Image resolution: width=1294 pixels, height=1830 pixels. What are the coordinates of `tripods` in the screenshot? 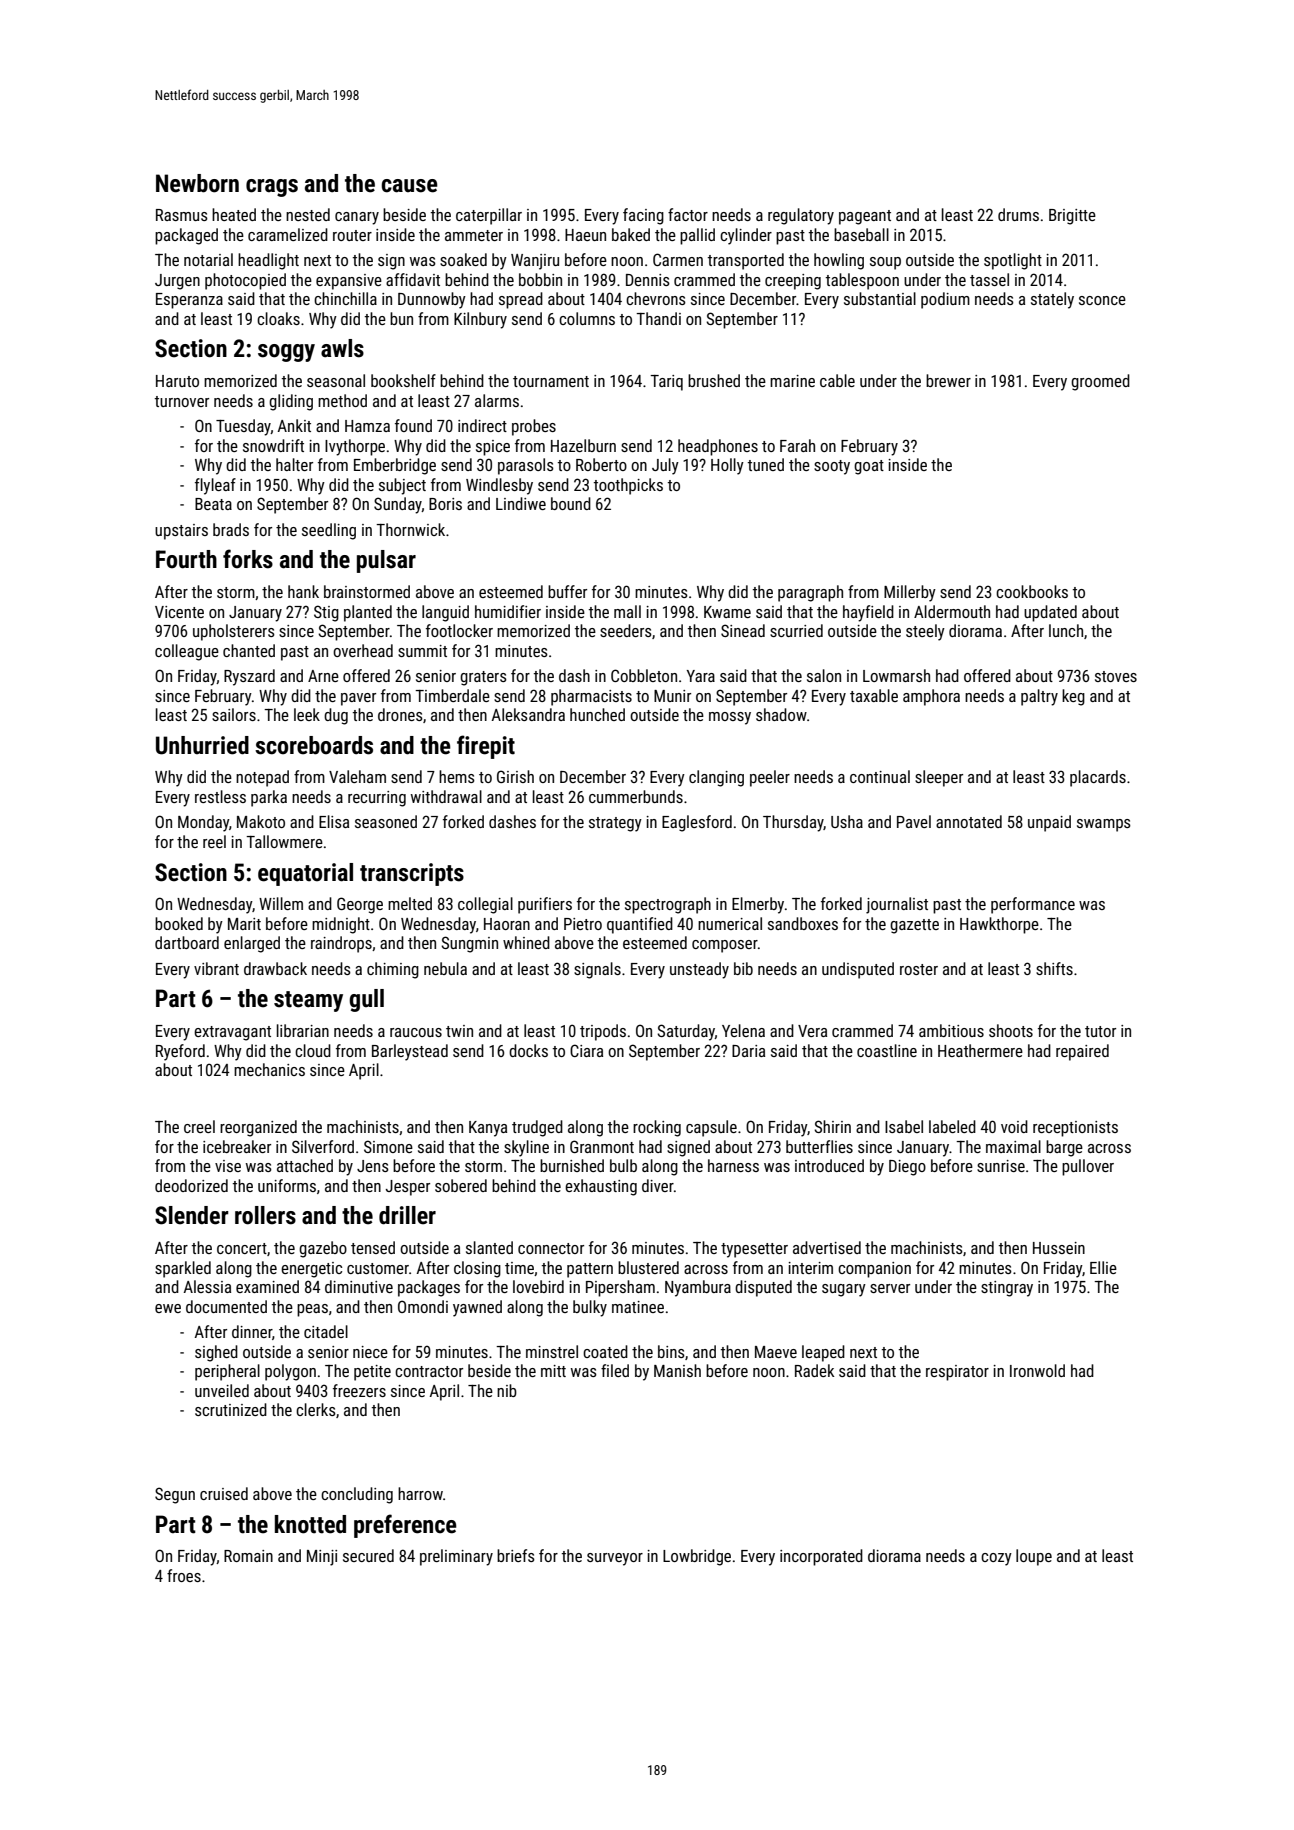 It's located at (603, 1032).
